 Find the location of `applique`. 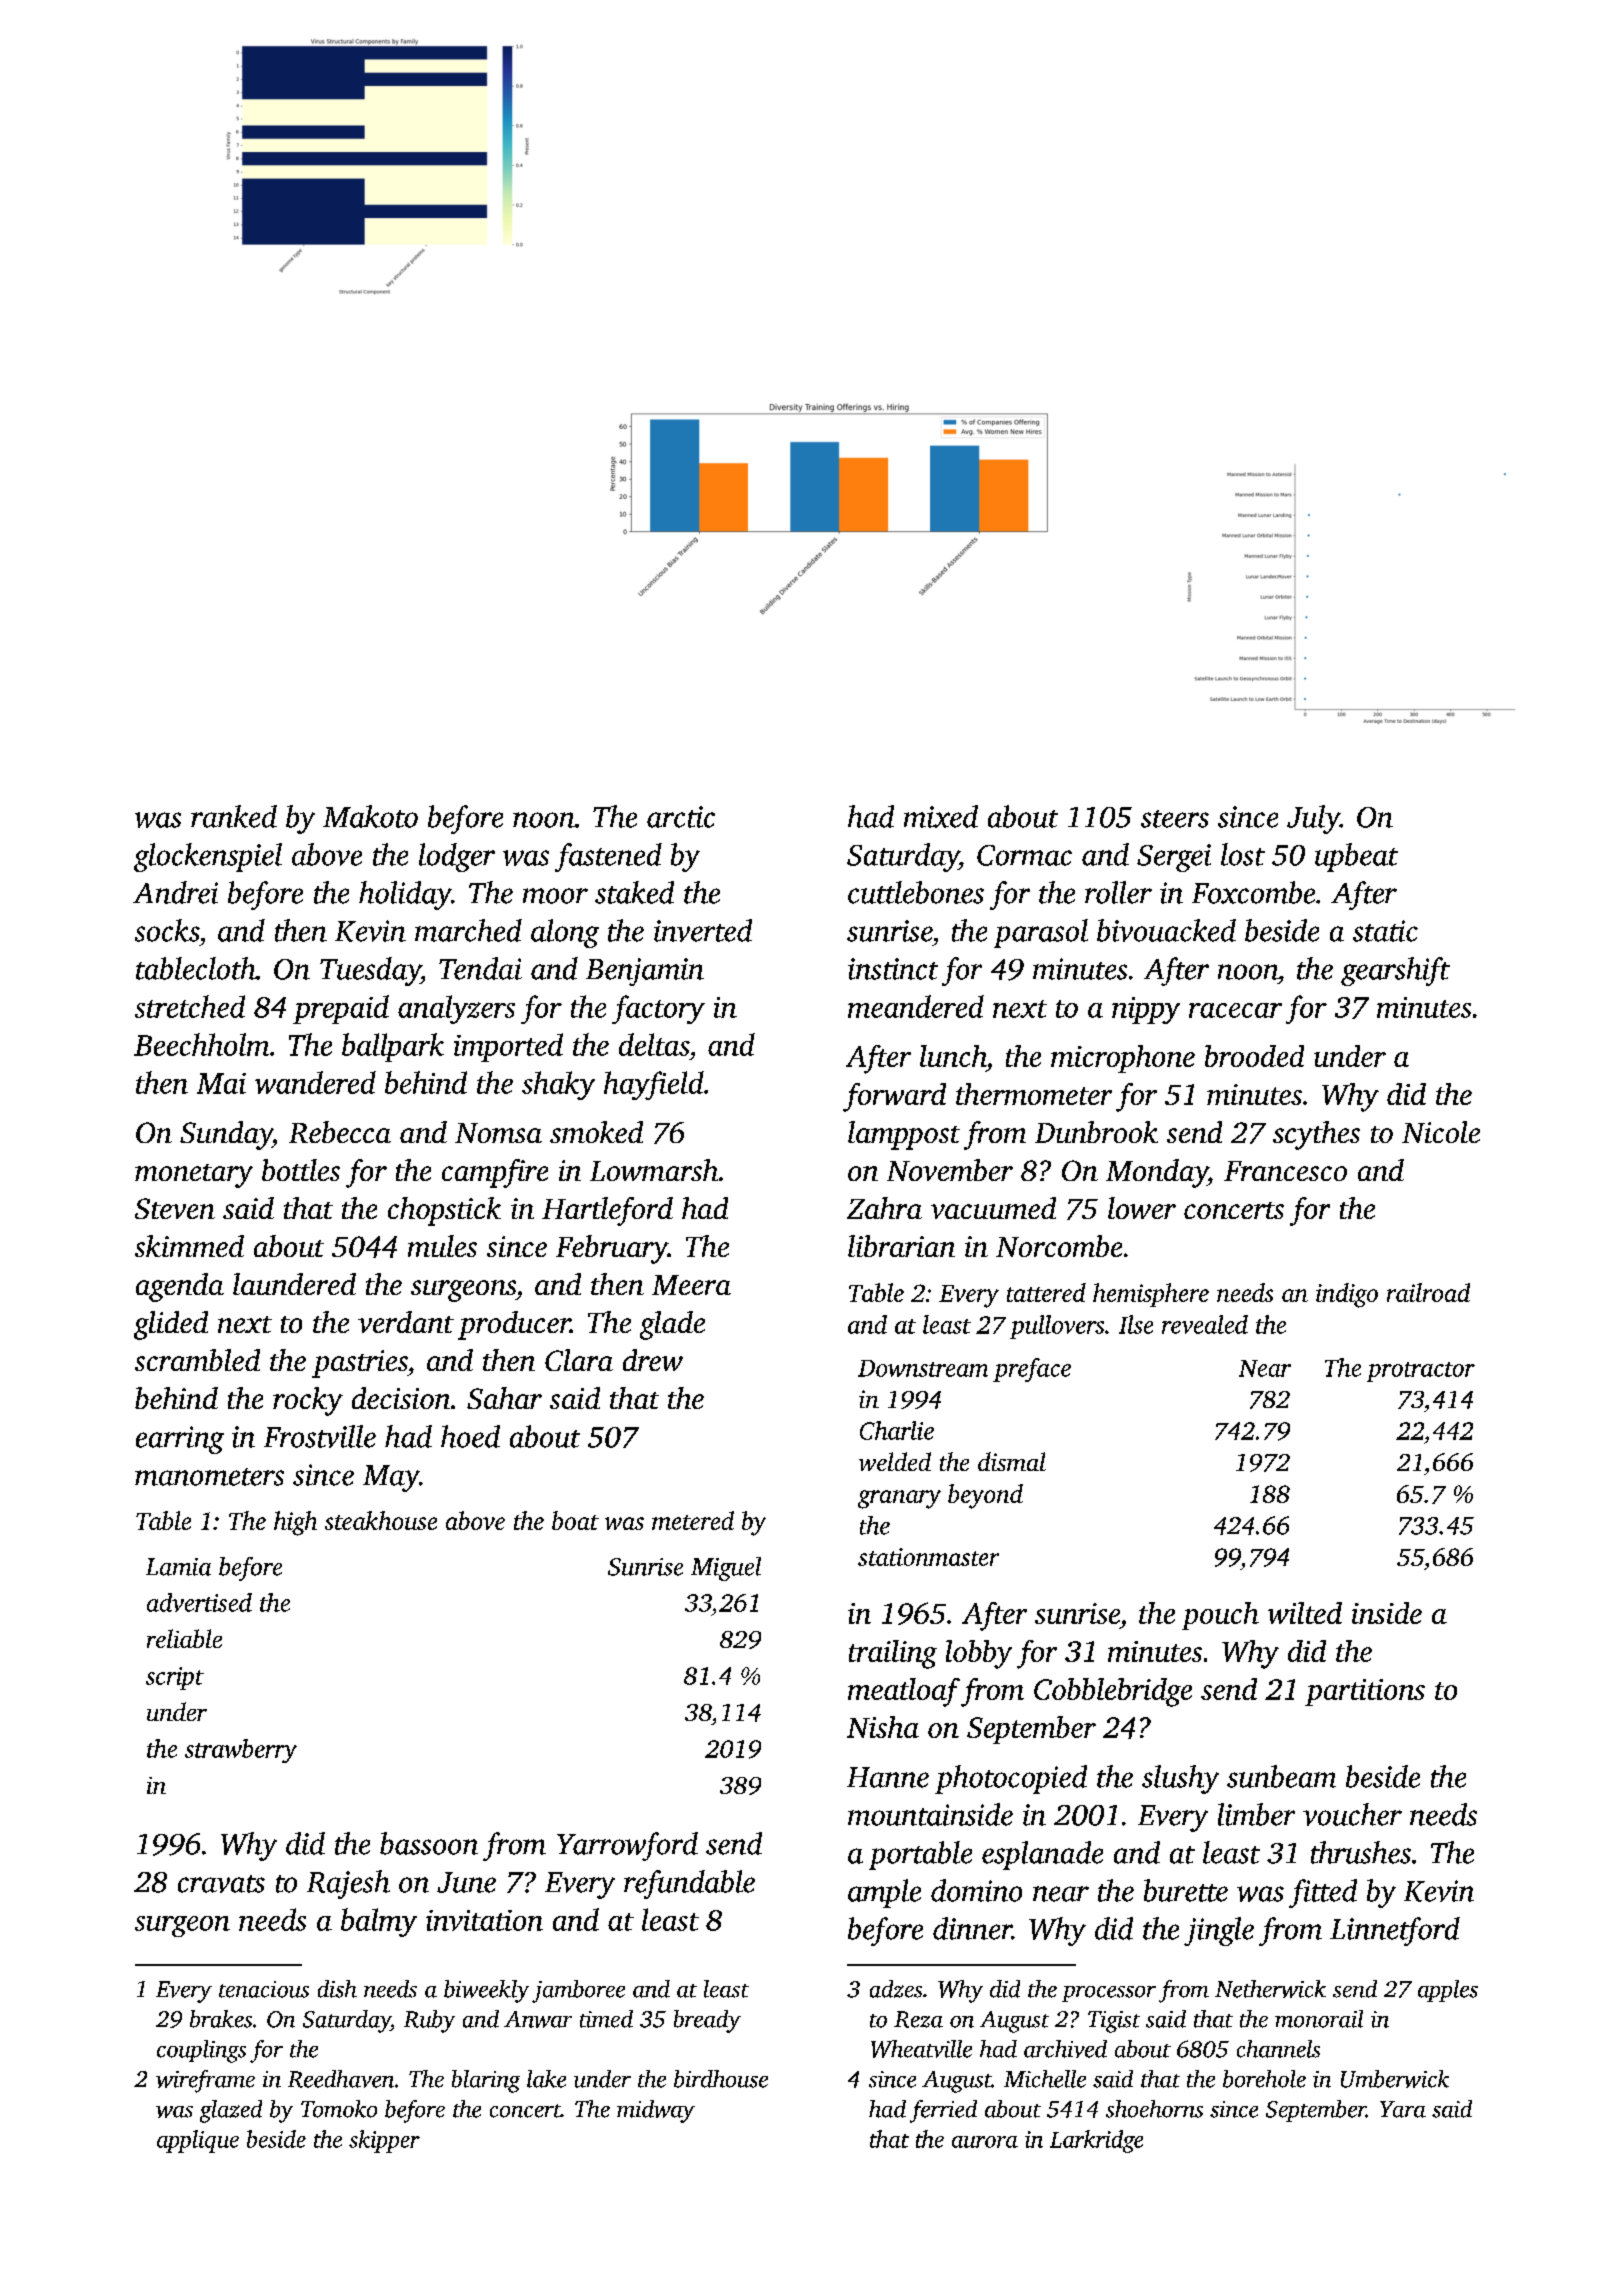

applique is located at coordinates (198, 2141).
